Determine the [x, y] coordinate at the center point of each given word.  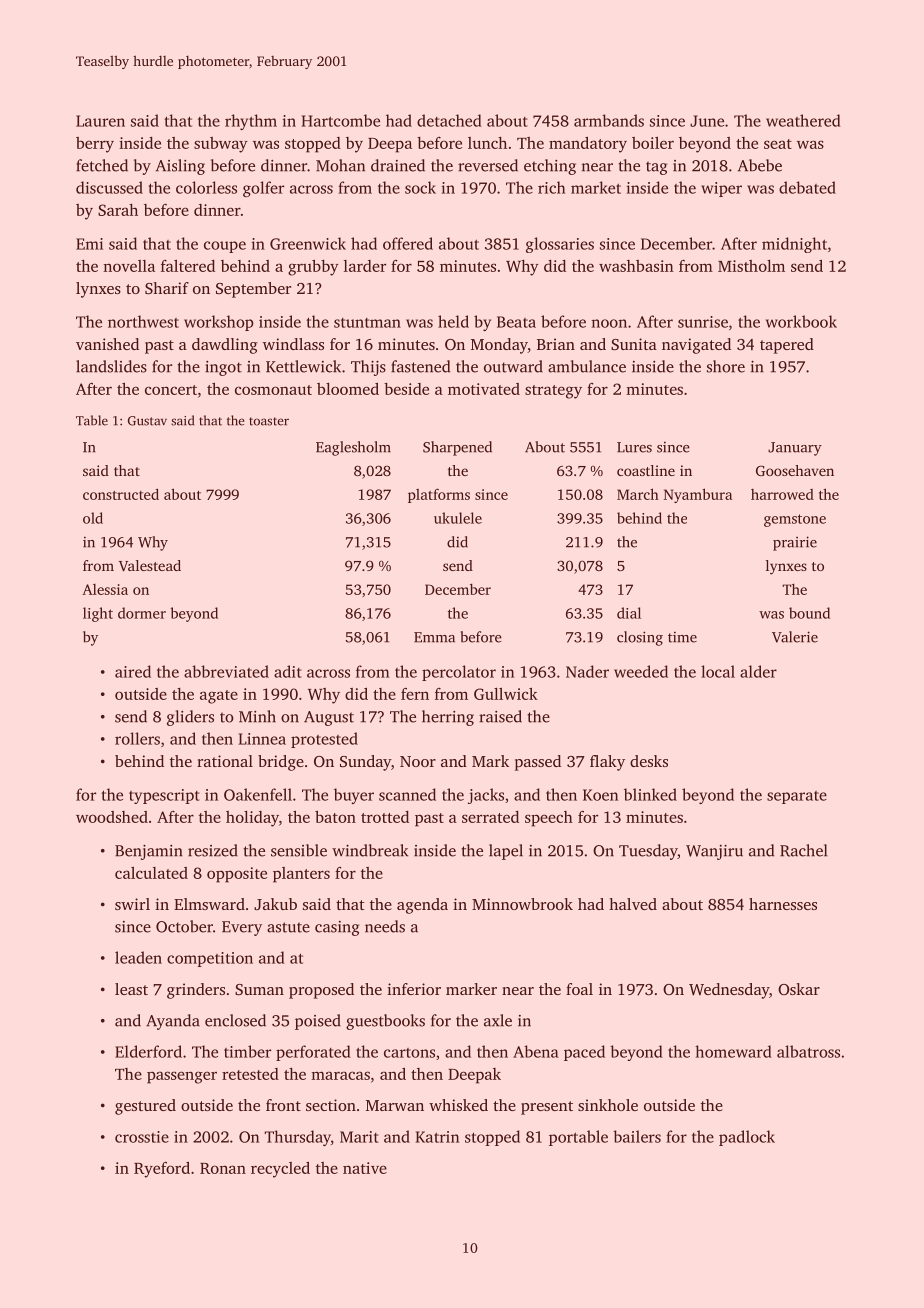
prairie [795, 543]
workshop [219, 323]
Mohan [340, 165]
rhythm [251, 122]
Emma [434, 637]
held [453, 321]
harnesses [783, 904]
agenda [422, 906]
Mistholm [751, 266]
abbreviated [226, 671]
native [365, 1168]
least [131, 989]
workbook [801, 321]
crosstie [142, 1137]
